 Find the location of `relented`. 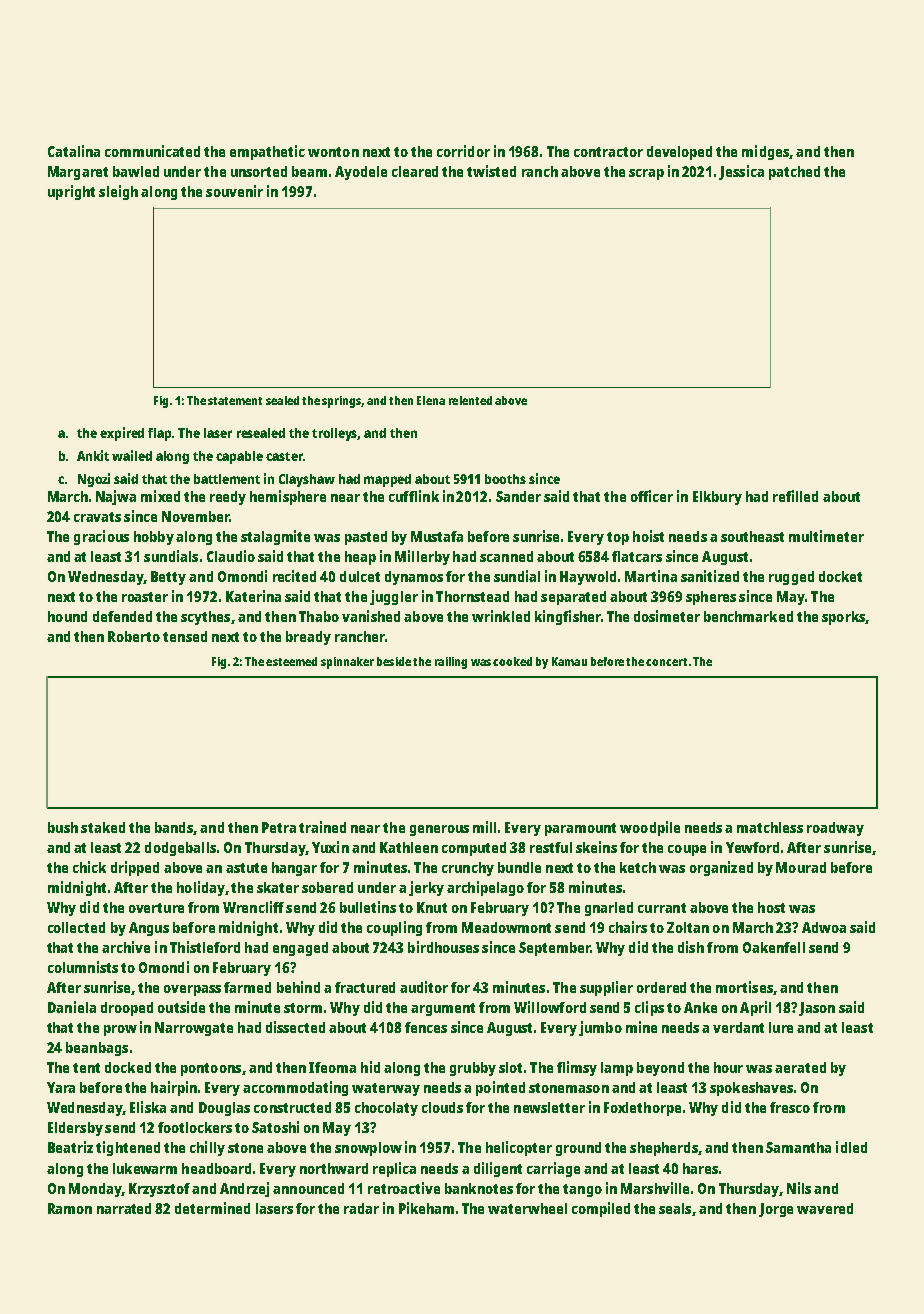

relented is located at coordinates (470, 400).
